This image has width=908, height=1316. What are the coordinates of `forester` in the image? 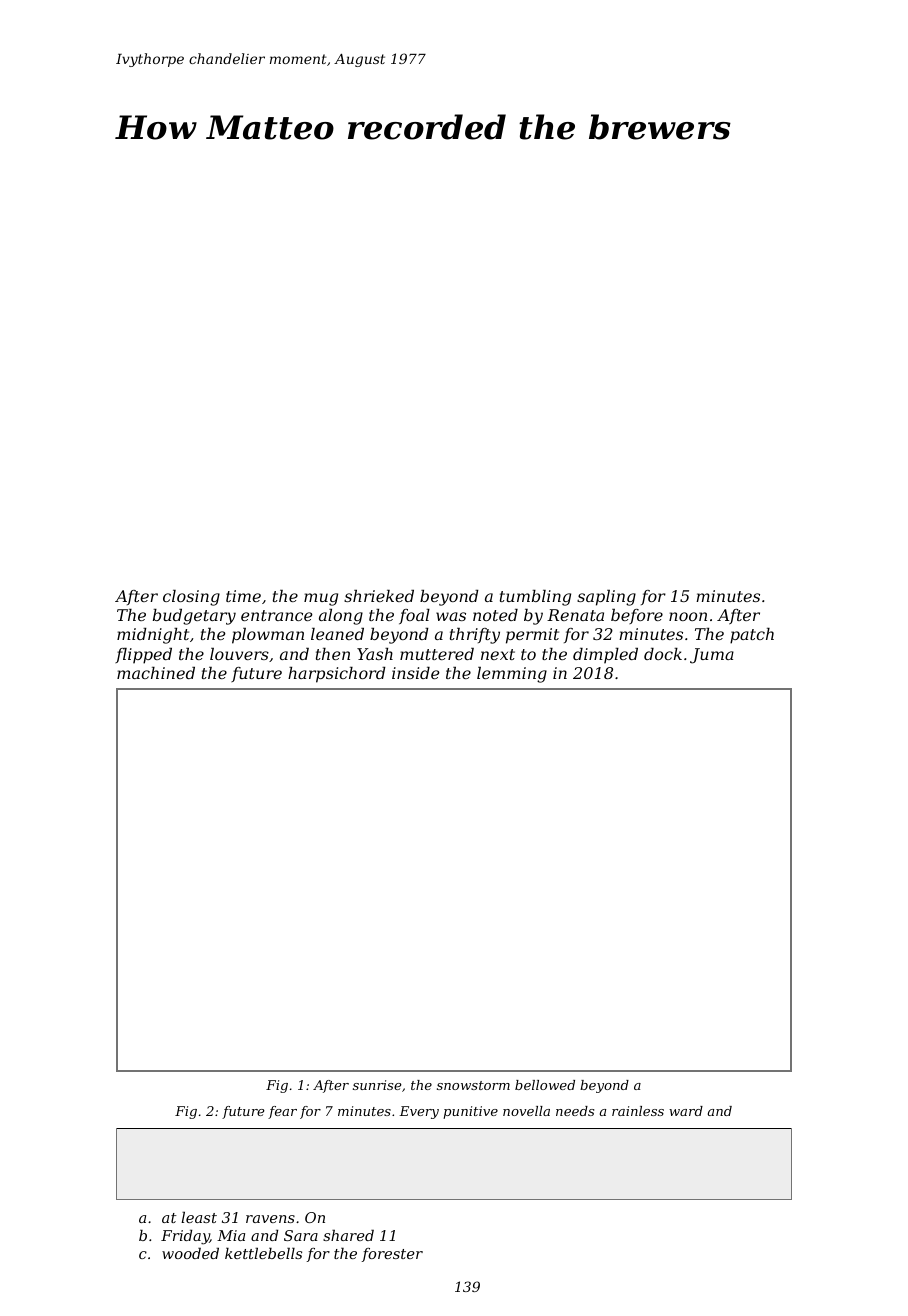 It's located at (392, 1255).
